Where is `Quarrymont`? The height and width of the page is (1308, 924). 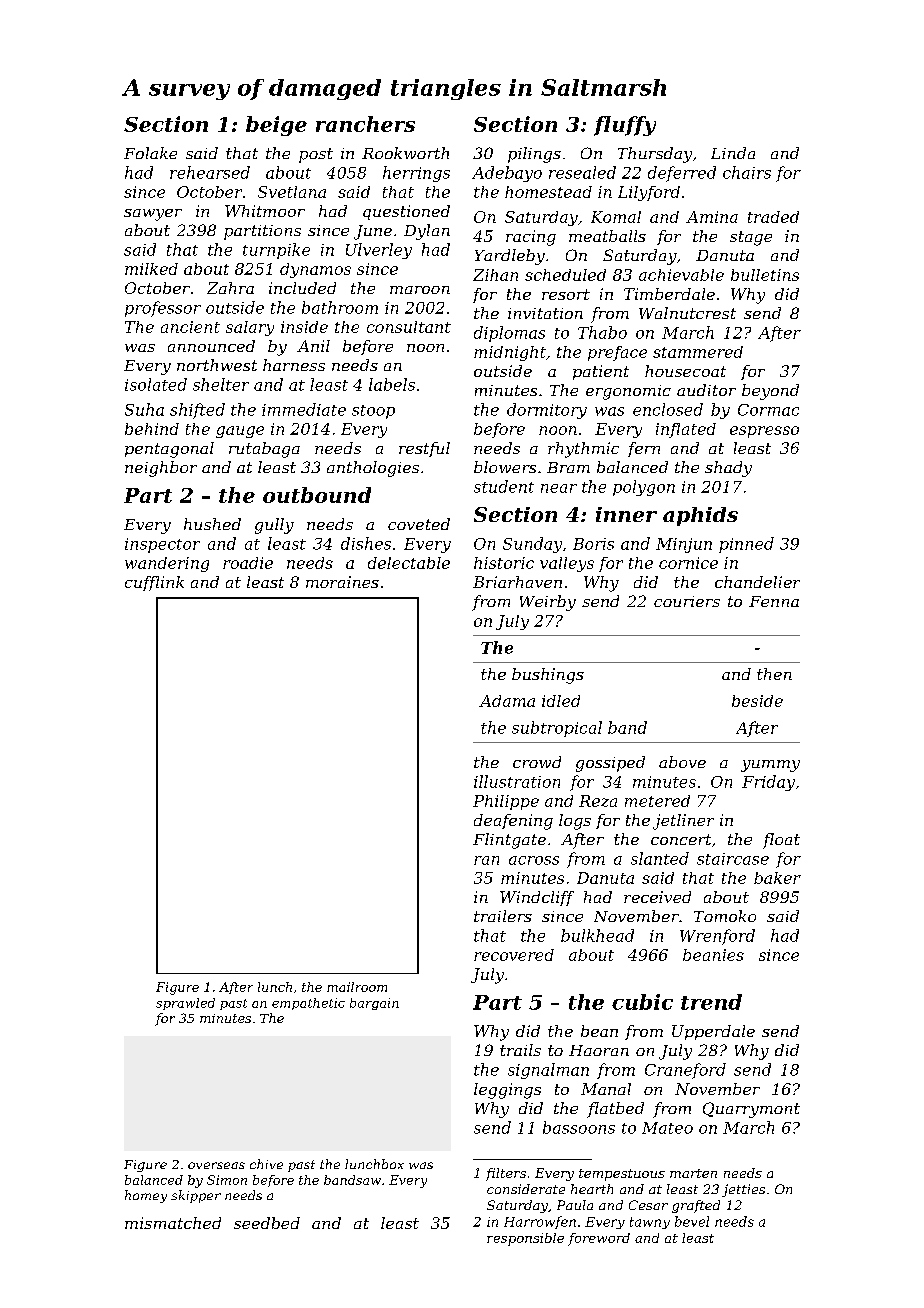
Quarrymont is located at coordinates (751, 1110).
